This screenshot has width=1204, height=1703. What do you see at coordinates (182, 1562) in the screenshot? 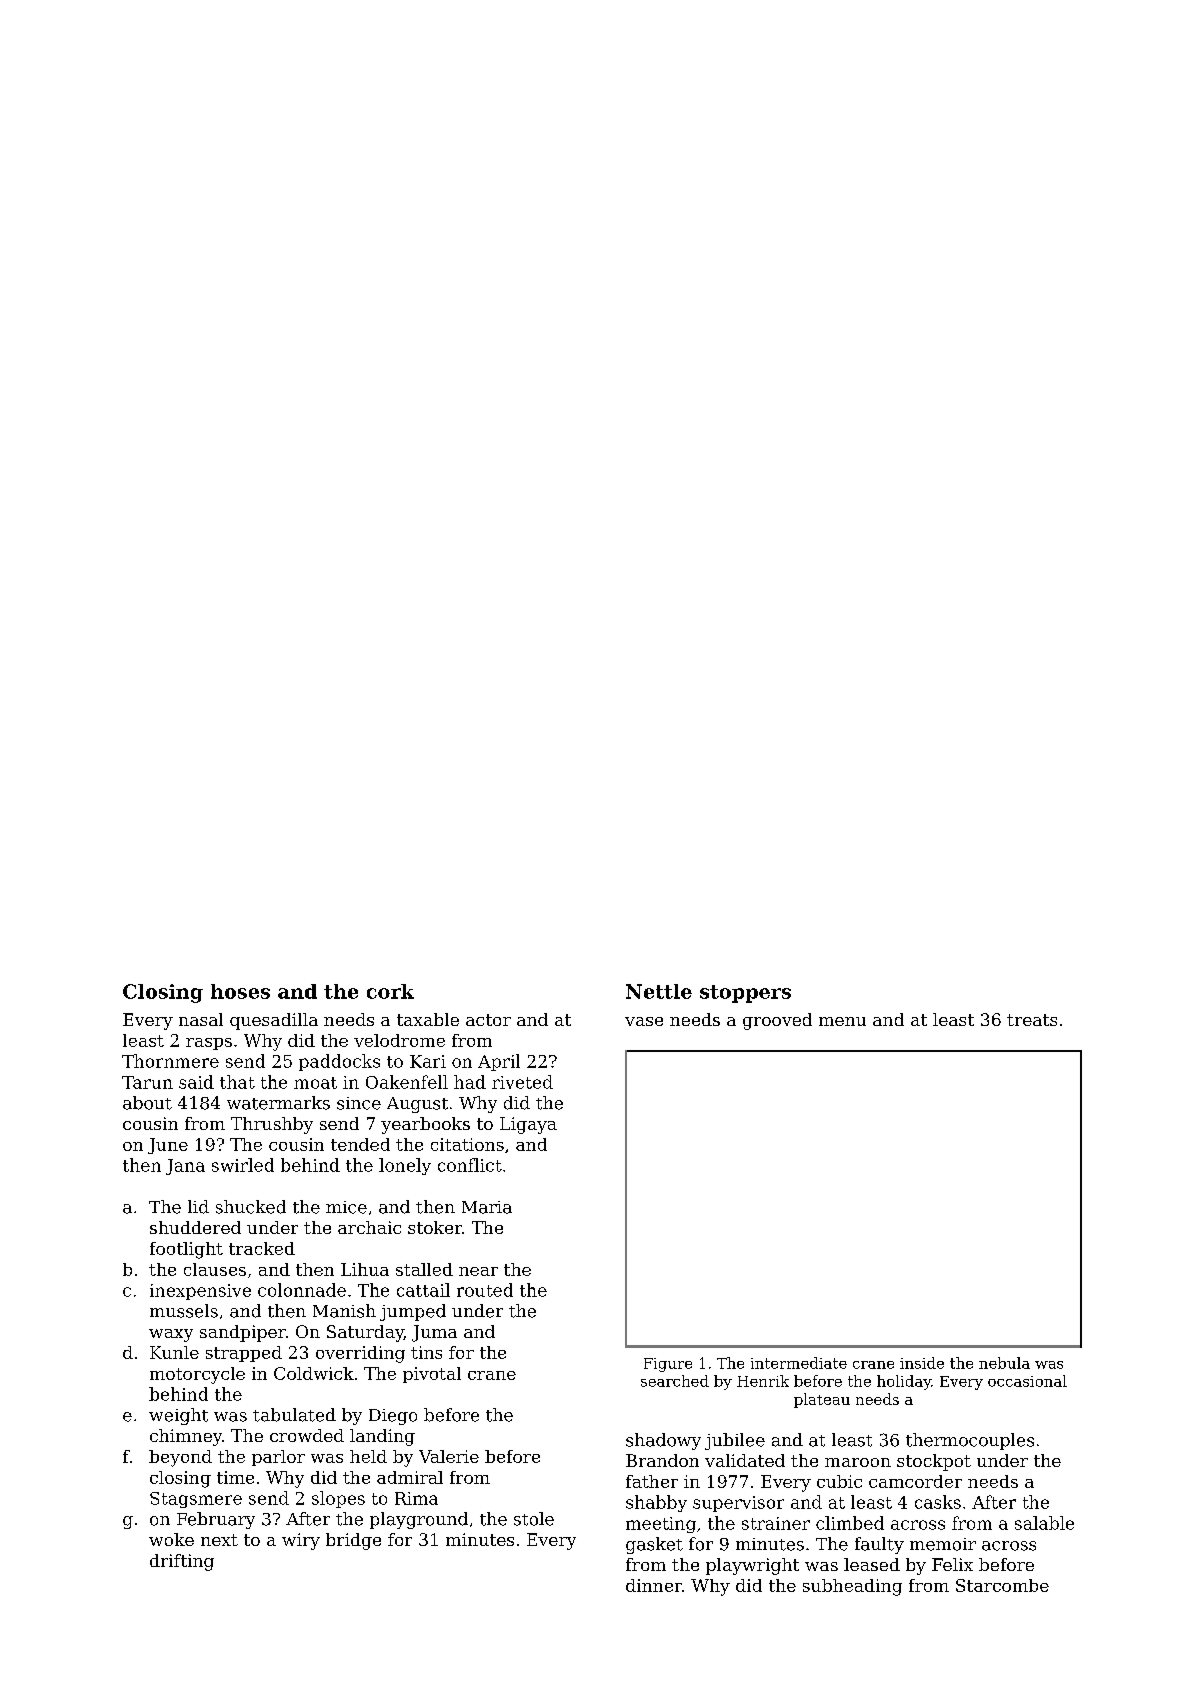
I see `drifting` at bounding box center [182, 1562].
